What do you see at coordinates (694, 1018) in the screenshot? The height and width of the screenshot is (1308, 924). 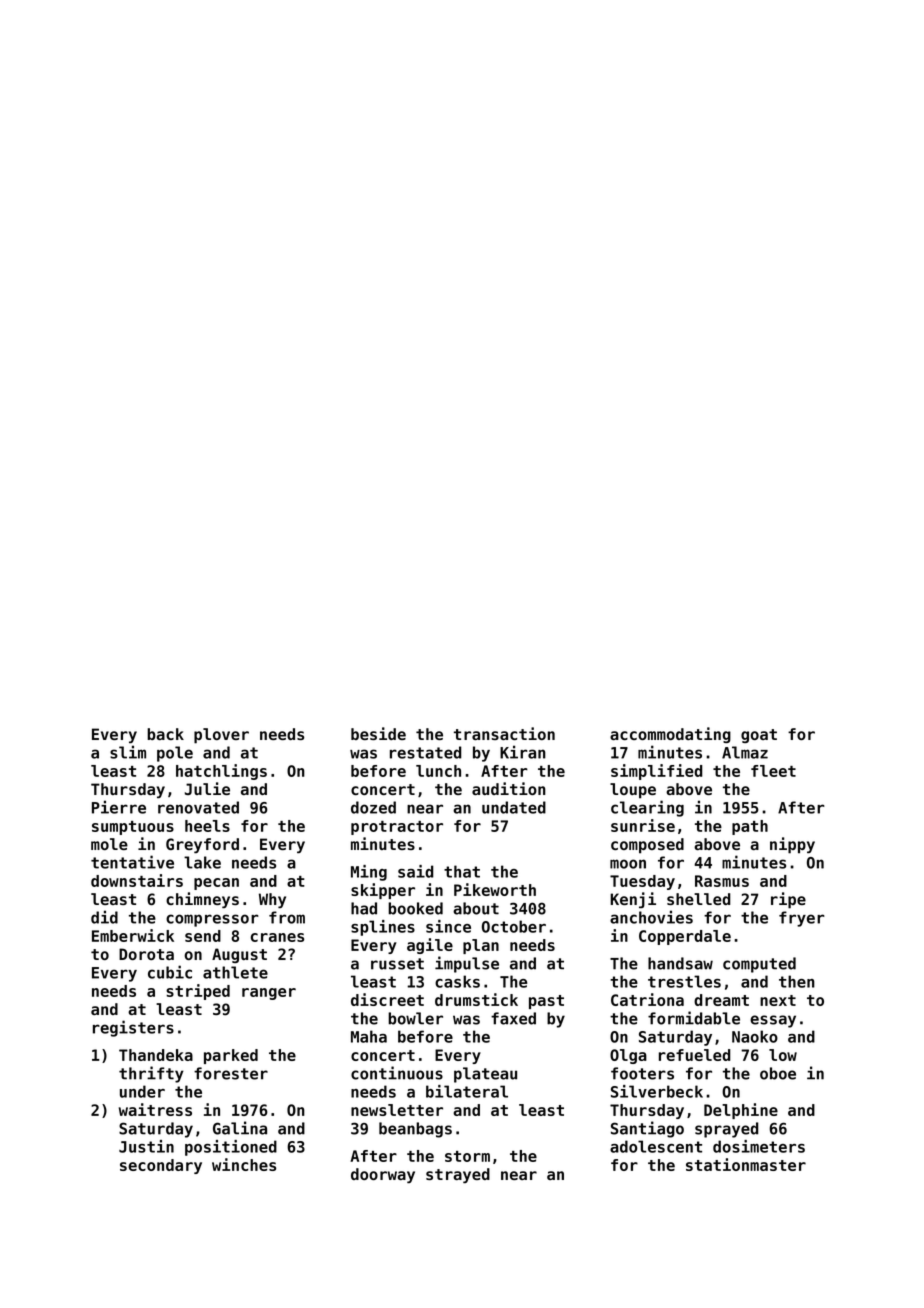 I see `formidable` at bounding box center [694, 1018].
